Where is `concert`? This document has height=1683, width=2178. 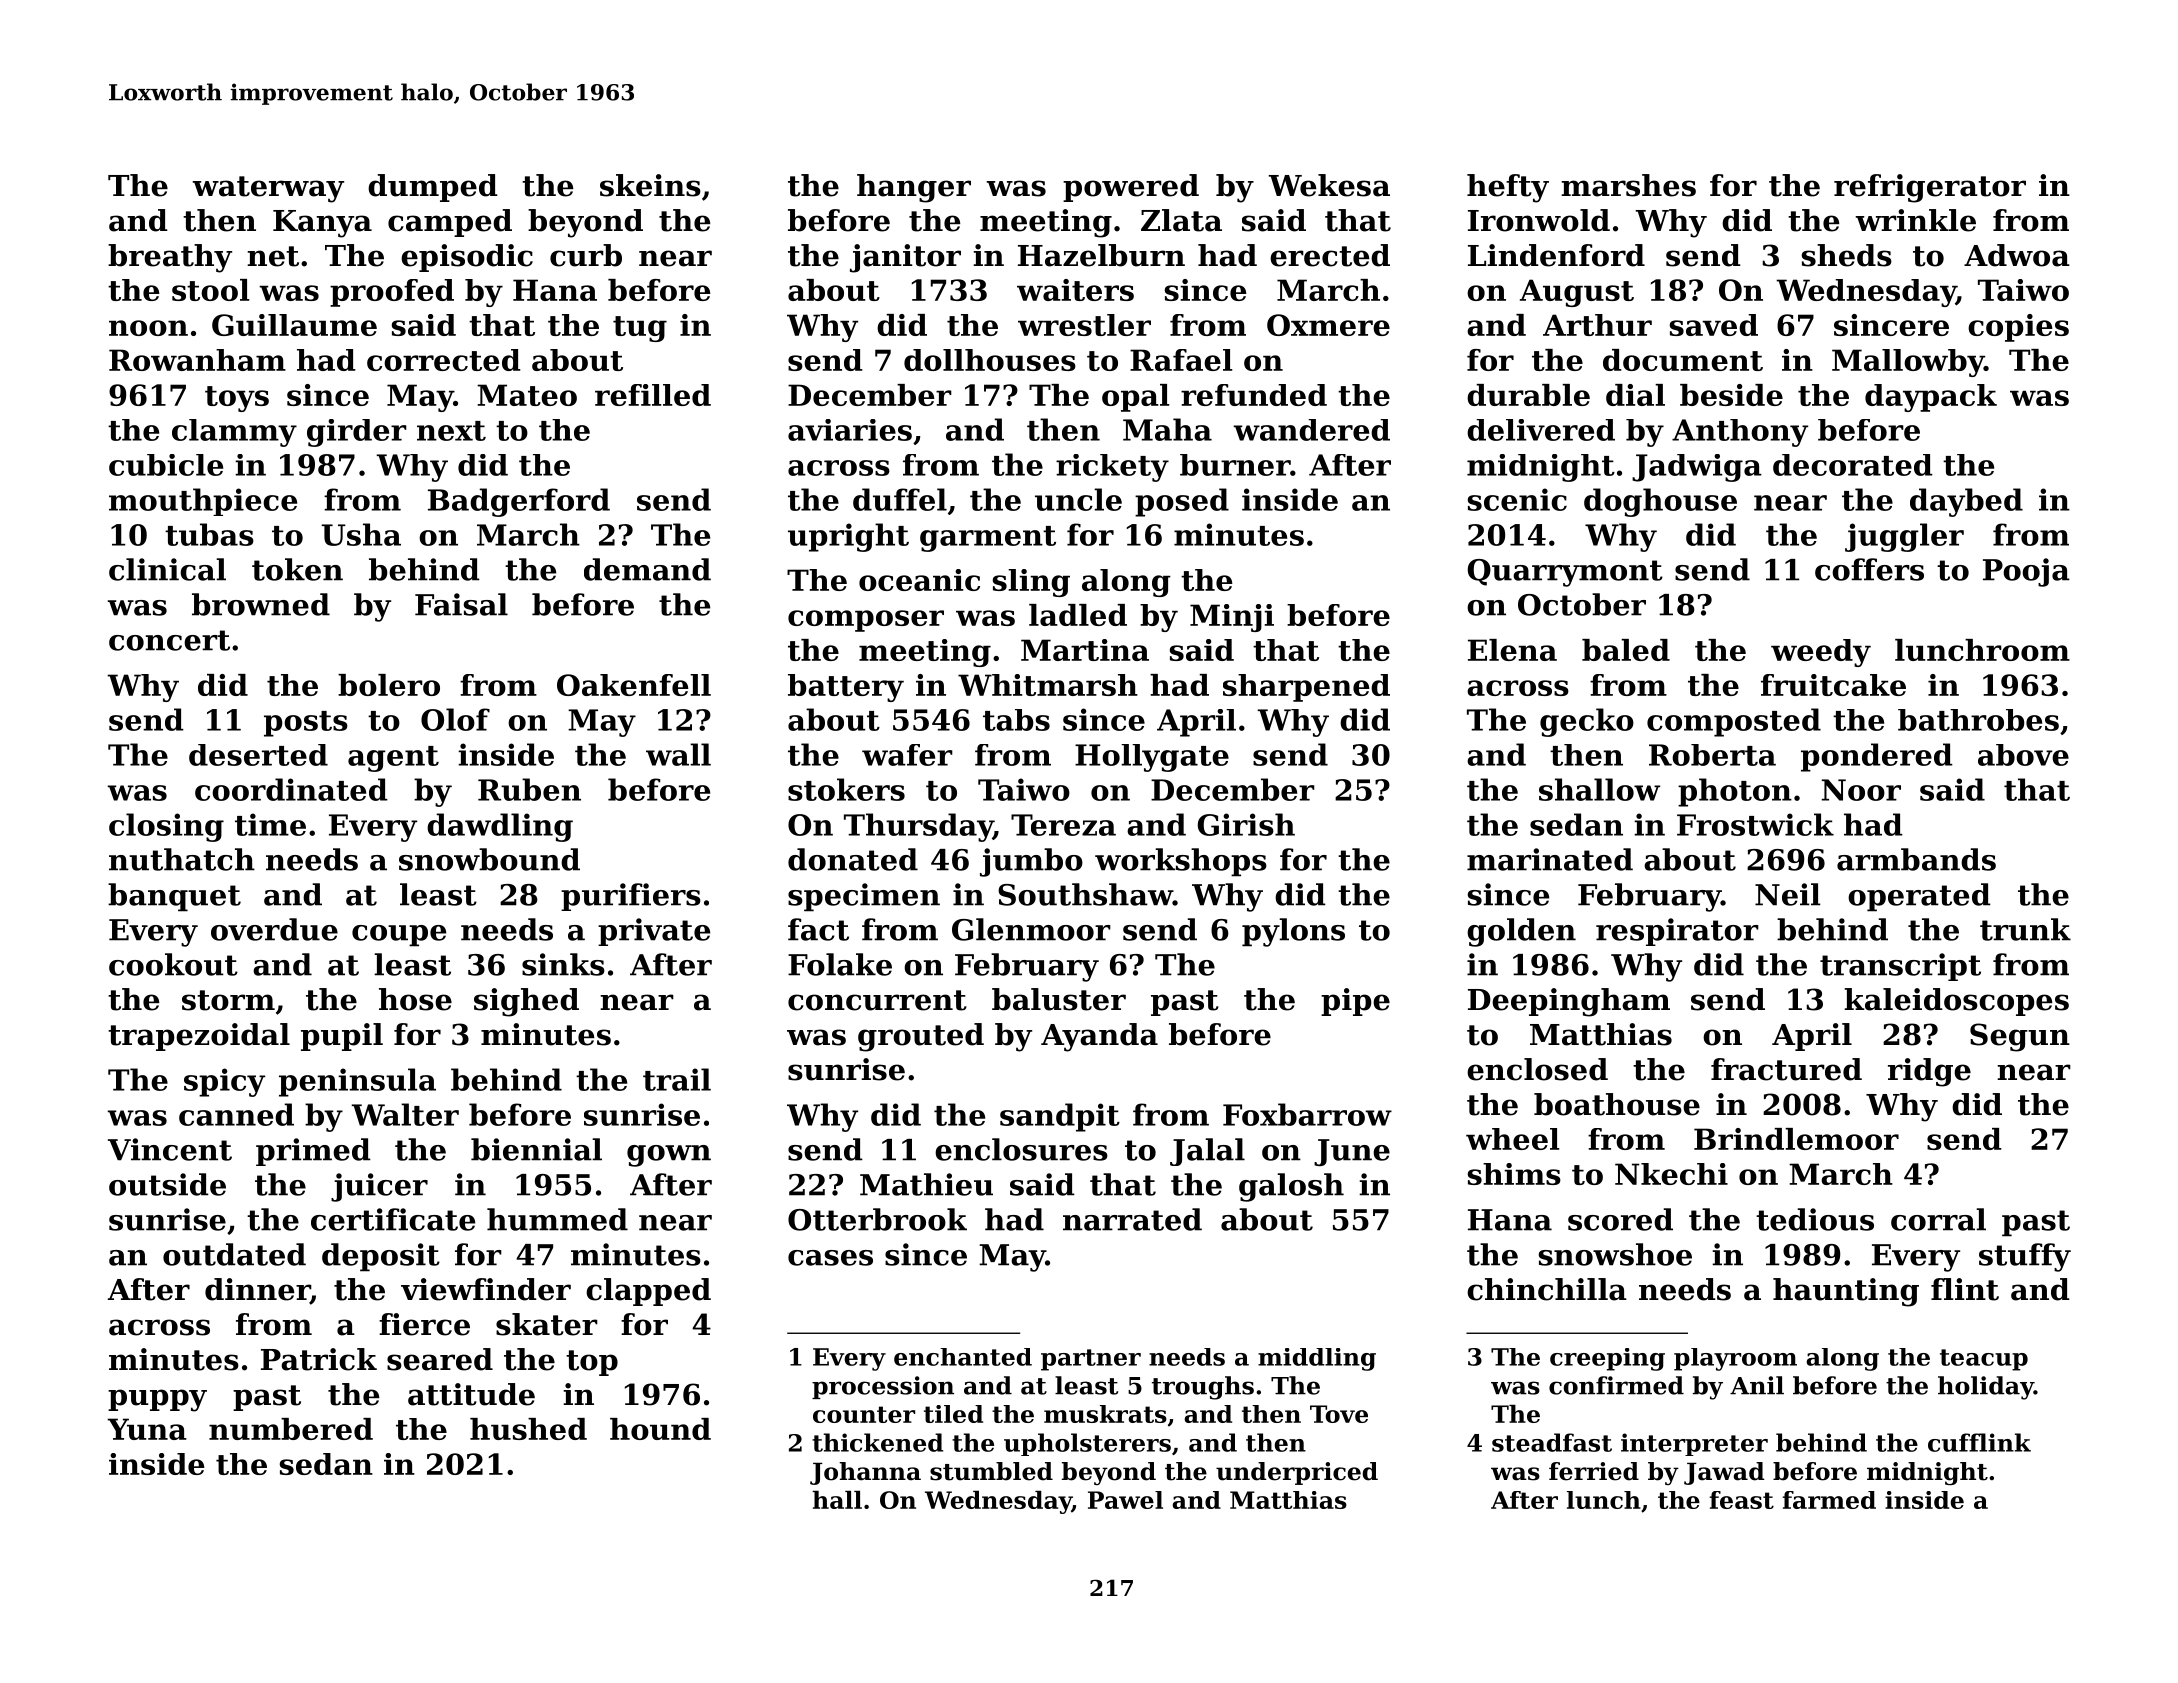 concert is located at coordinates (169, 640).
